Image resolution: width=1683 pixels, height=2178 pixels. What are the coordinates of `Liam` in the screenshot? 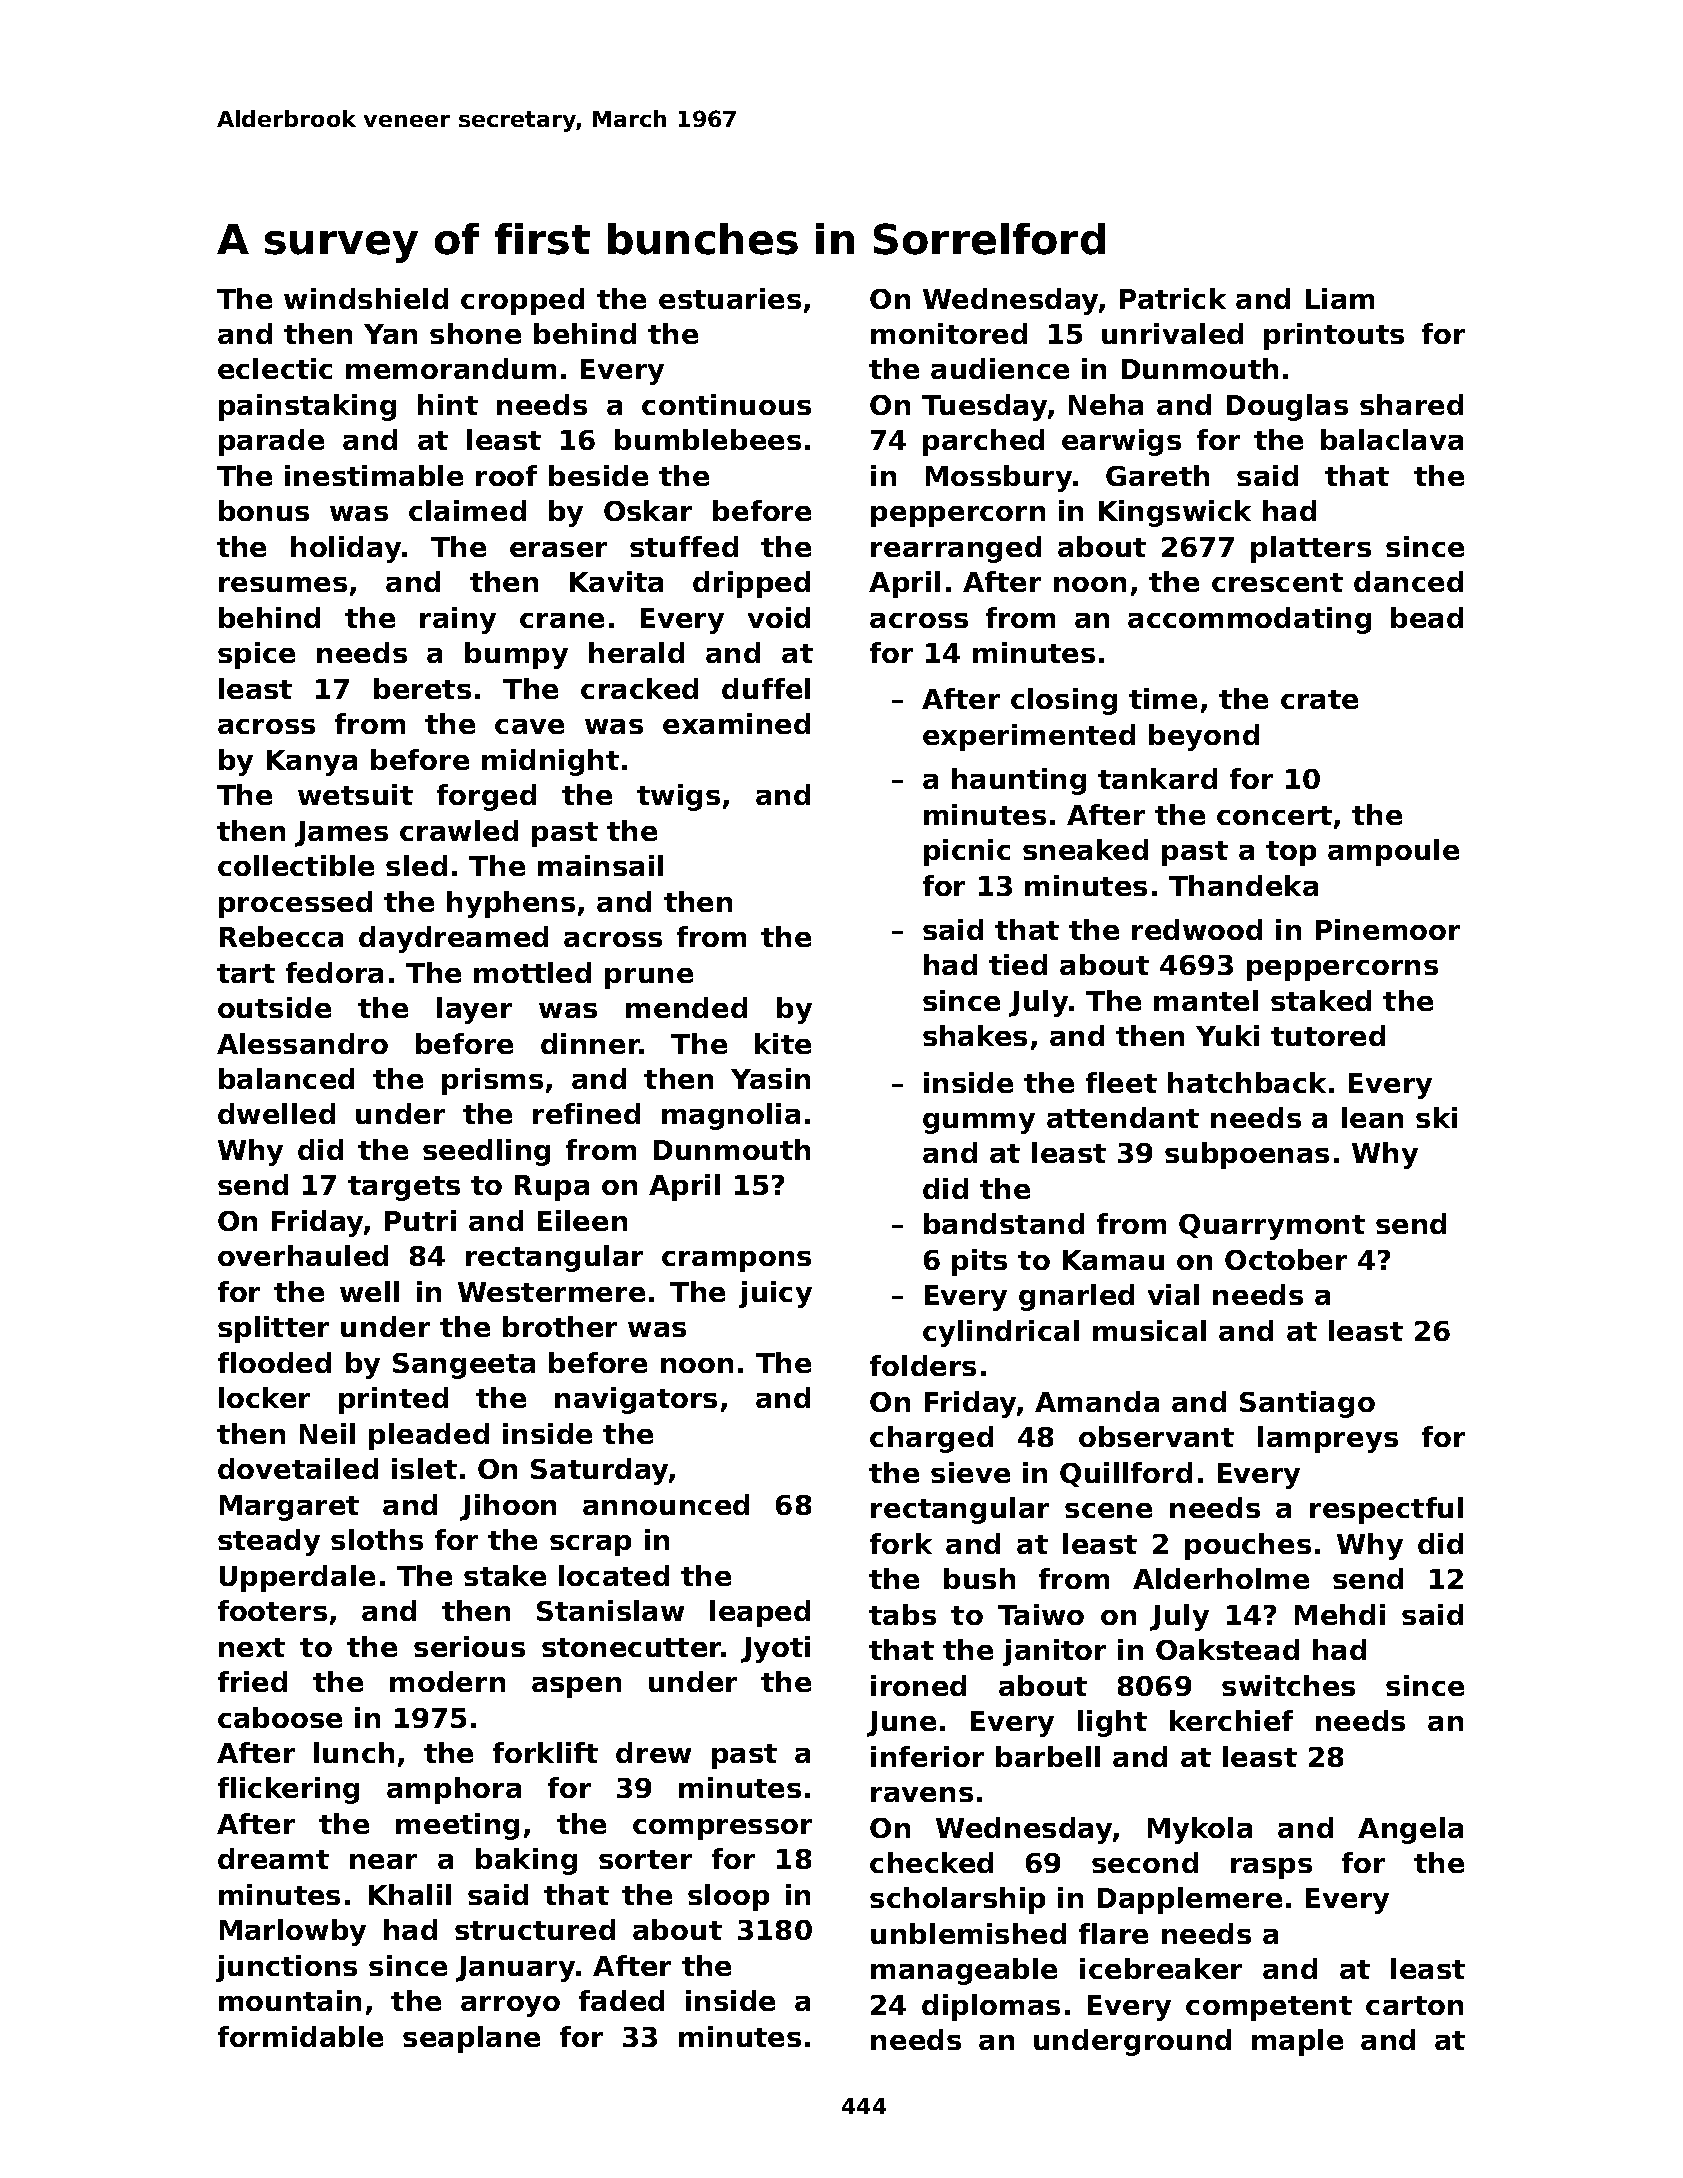 It's located at (1340, 298).
